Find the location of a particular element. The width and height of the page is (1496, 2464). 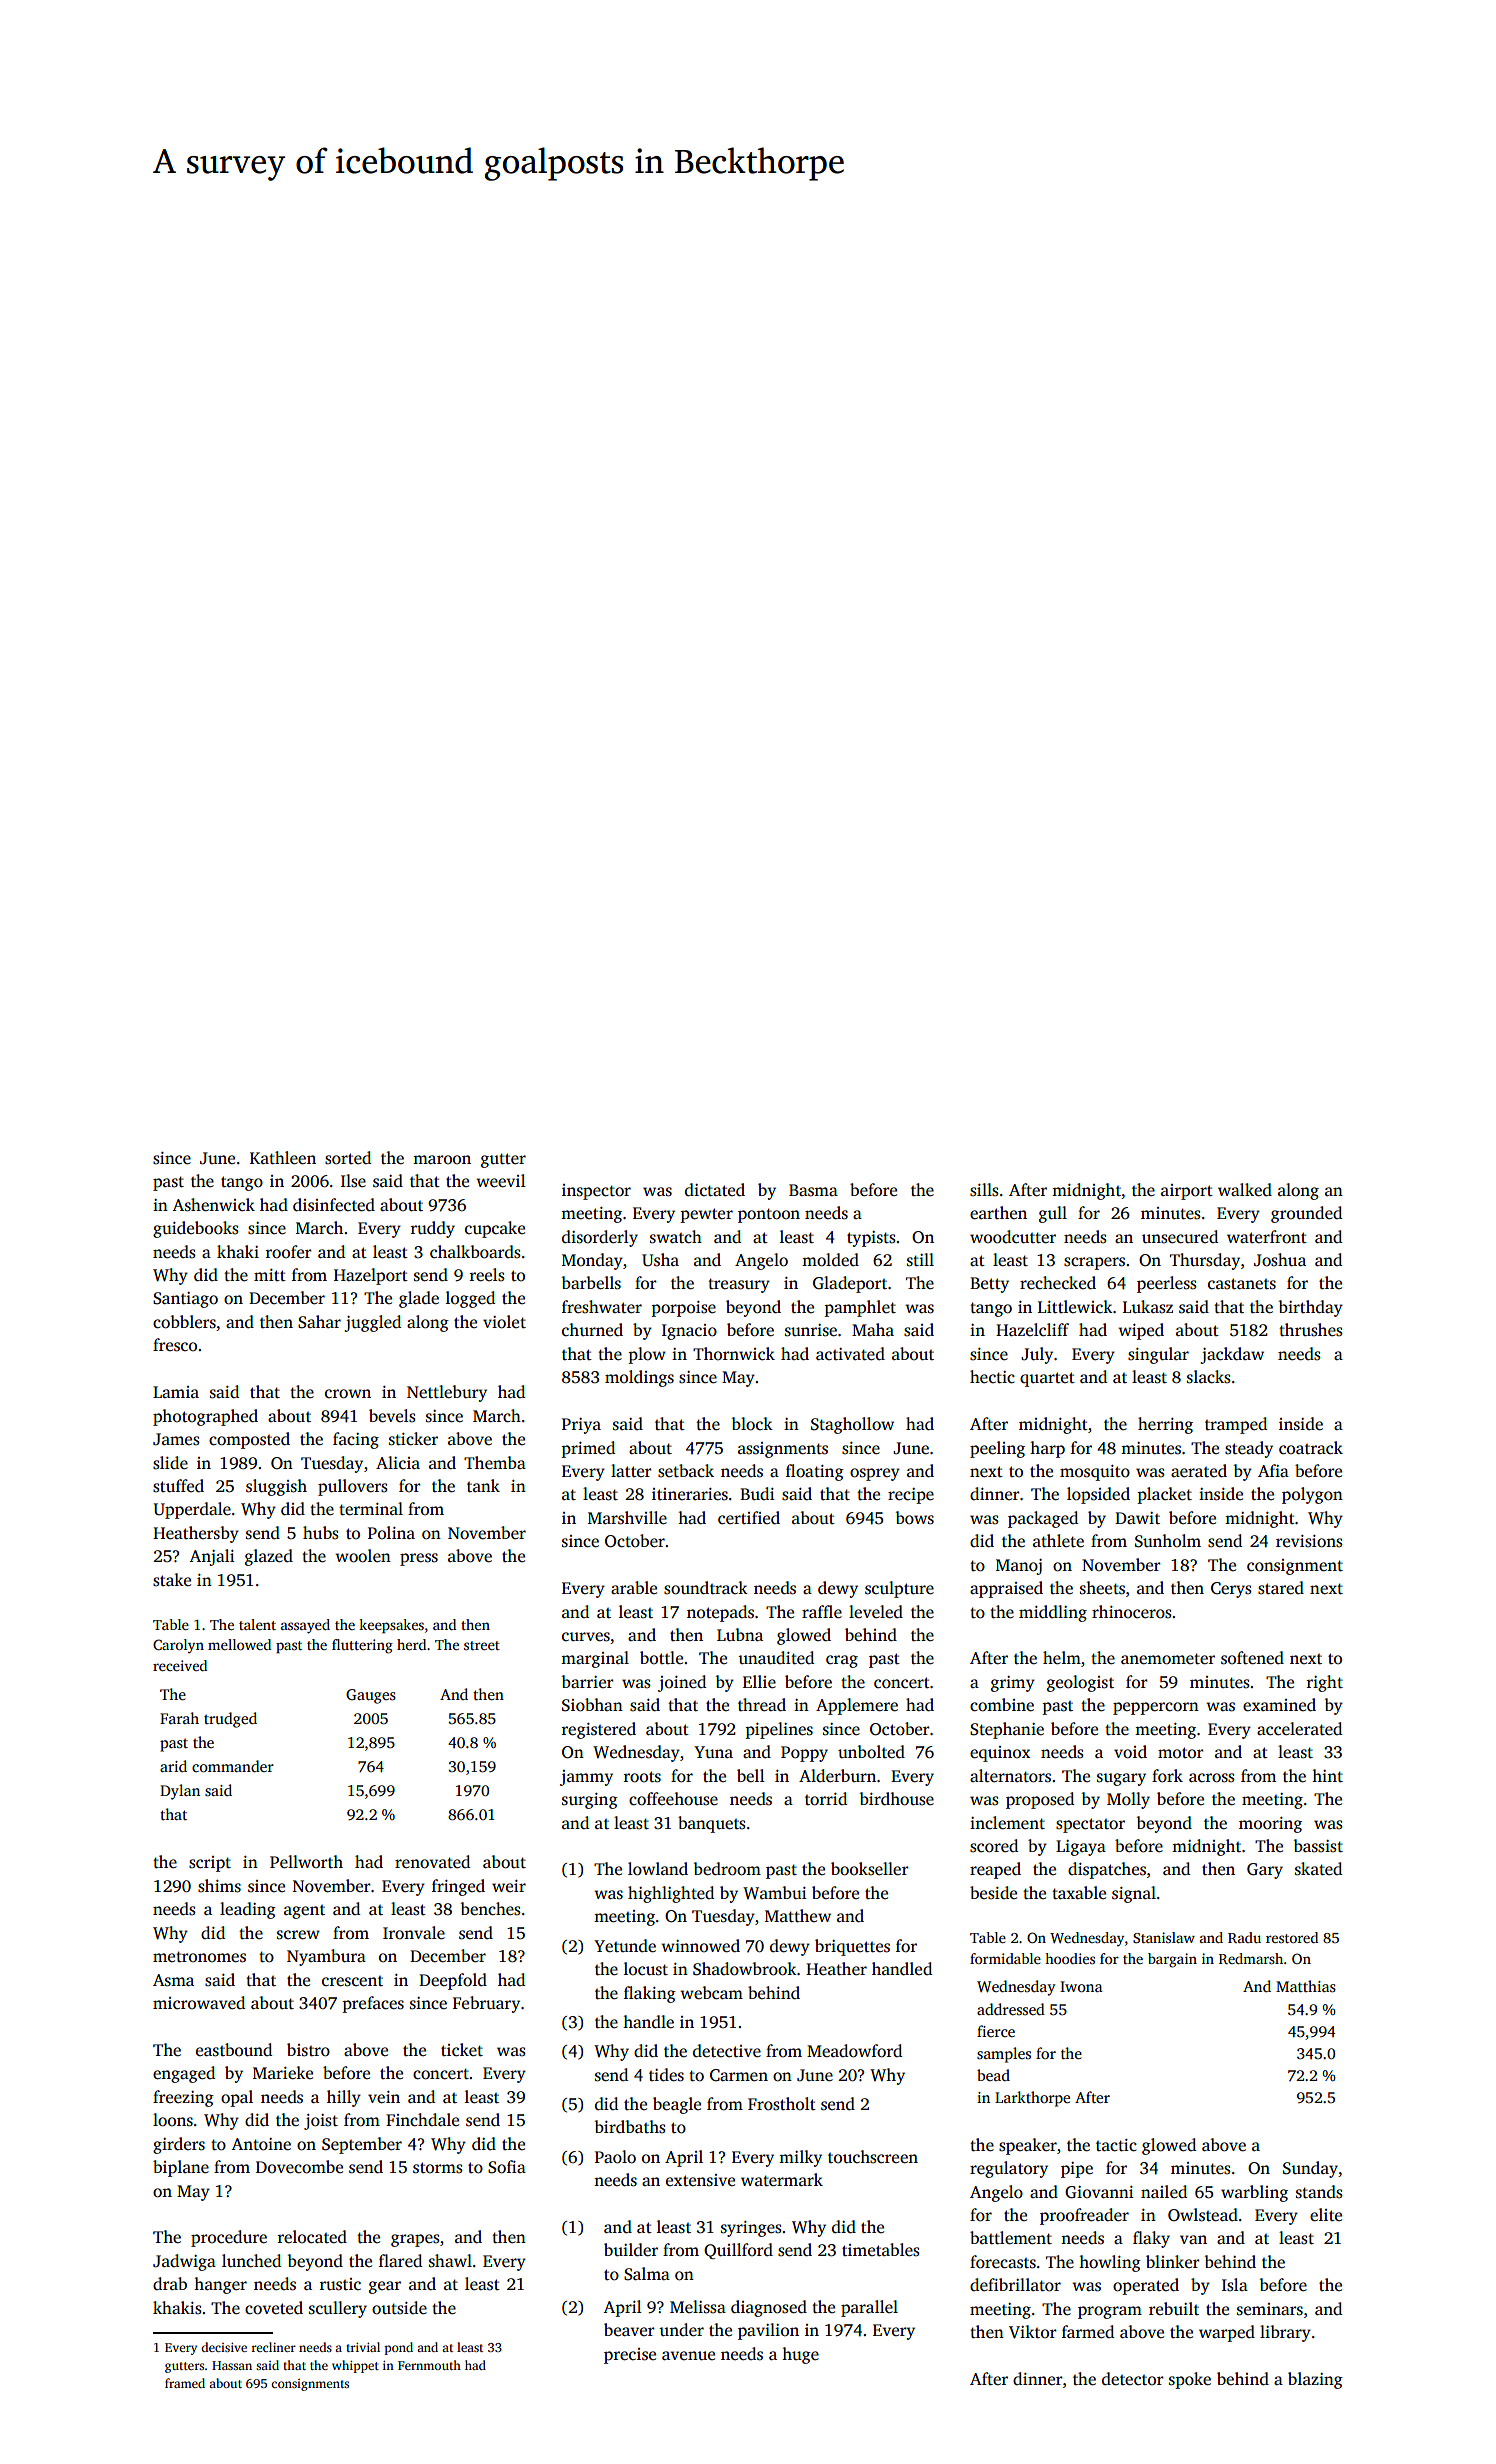

blazing is located at coordinates (1315, 2380).
